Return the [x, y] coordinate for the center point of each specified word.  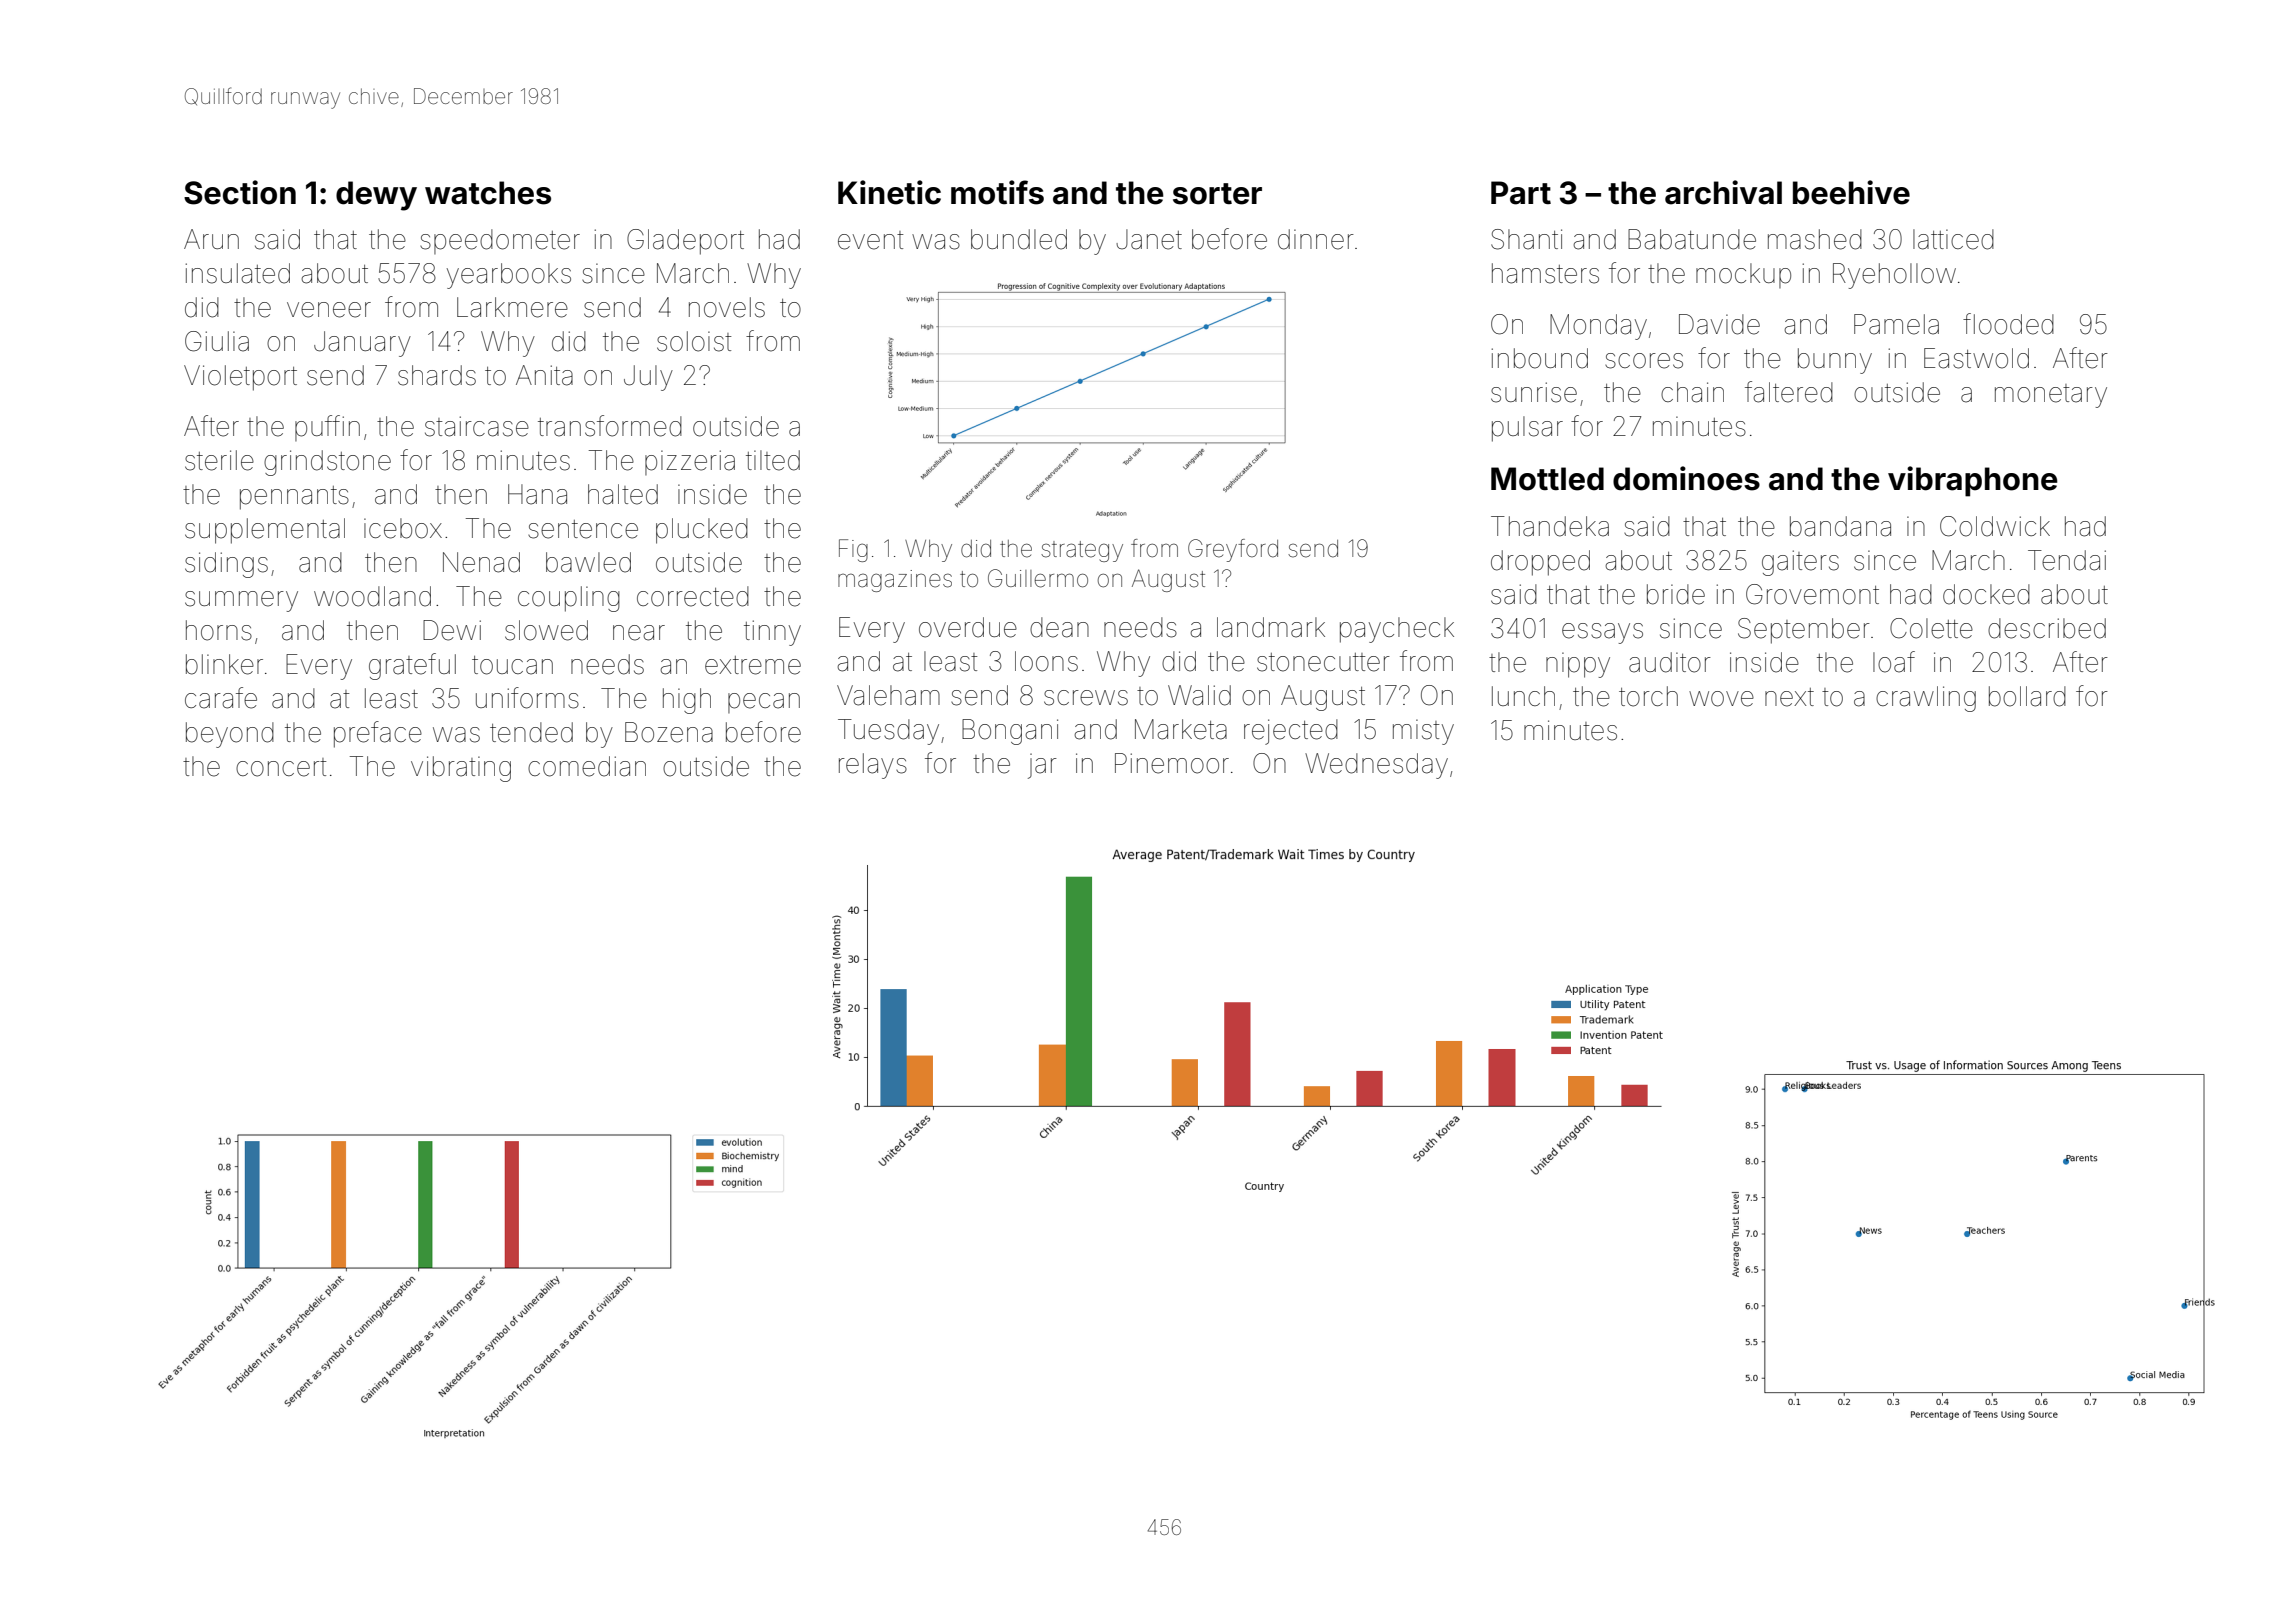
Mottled [1547, 479]
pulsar [1527, 429]
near [639, 633]
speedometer [500, 241]
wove [1721, 699]
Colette [1931, 628]
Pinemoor [1172, 763]
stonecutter [1323, 662]
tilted [773, 460]
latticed [1953, 239]
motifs [997, 192]
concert [281, 767]
